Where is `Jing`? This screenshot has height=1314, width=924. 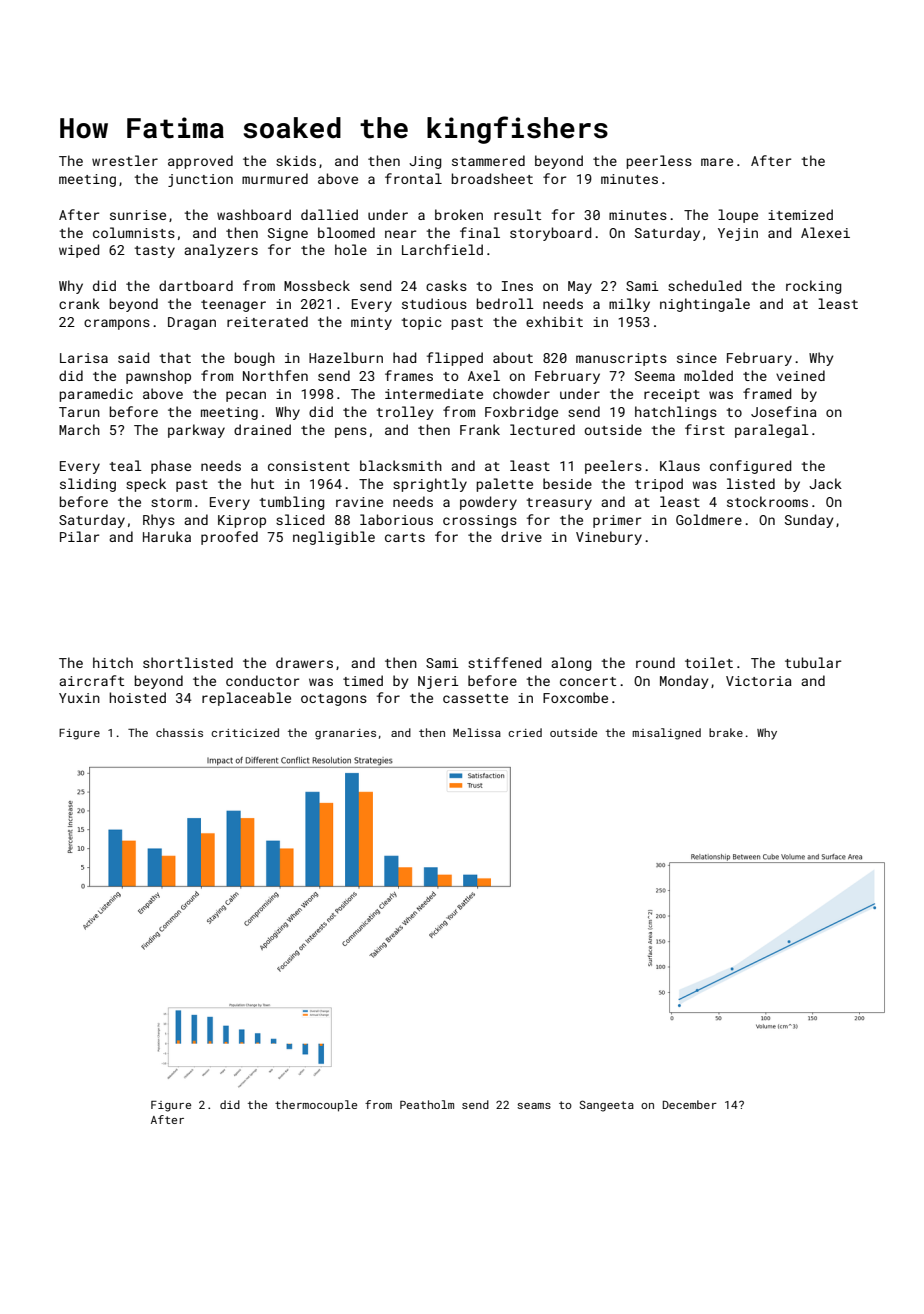
Jing is located at coordinates (425, 162).
